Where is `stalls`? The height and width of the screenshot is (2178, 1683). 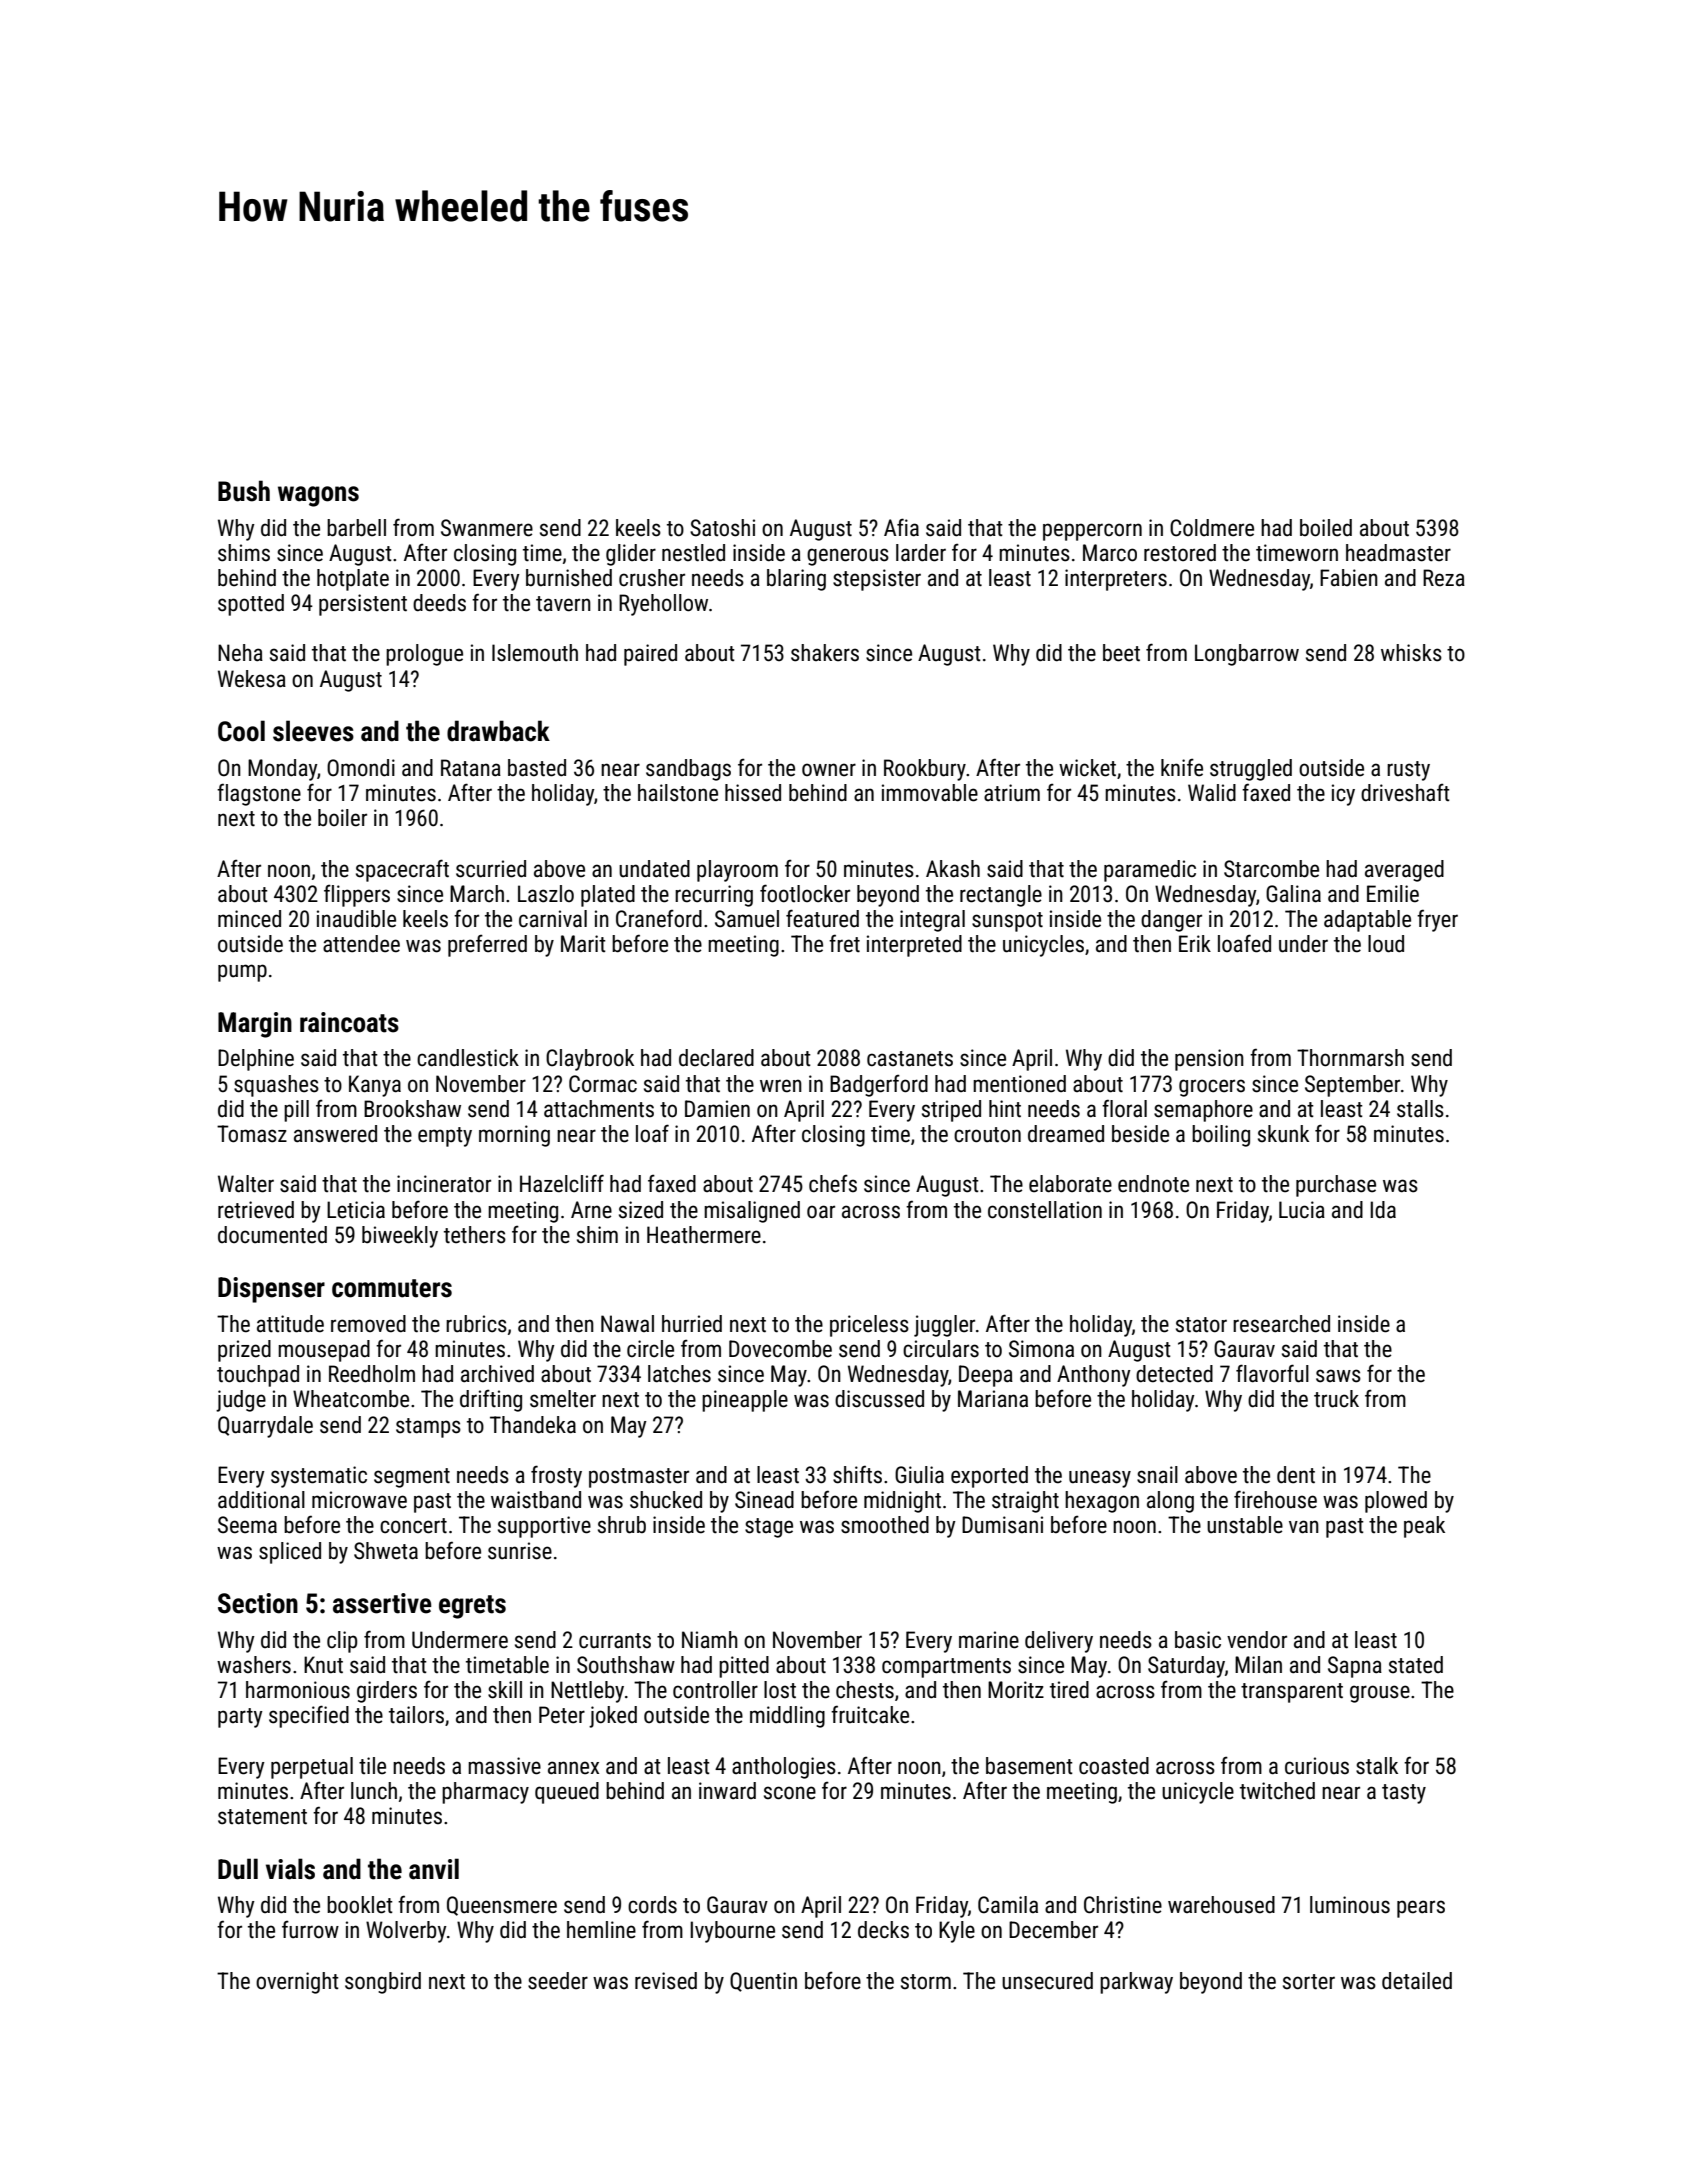
stalls is located at coordinates (1420, 1109).
